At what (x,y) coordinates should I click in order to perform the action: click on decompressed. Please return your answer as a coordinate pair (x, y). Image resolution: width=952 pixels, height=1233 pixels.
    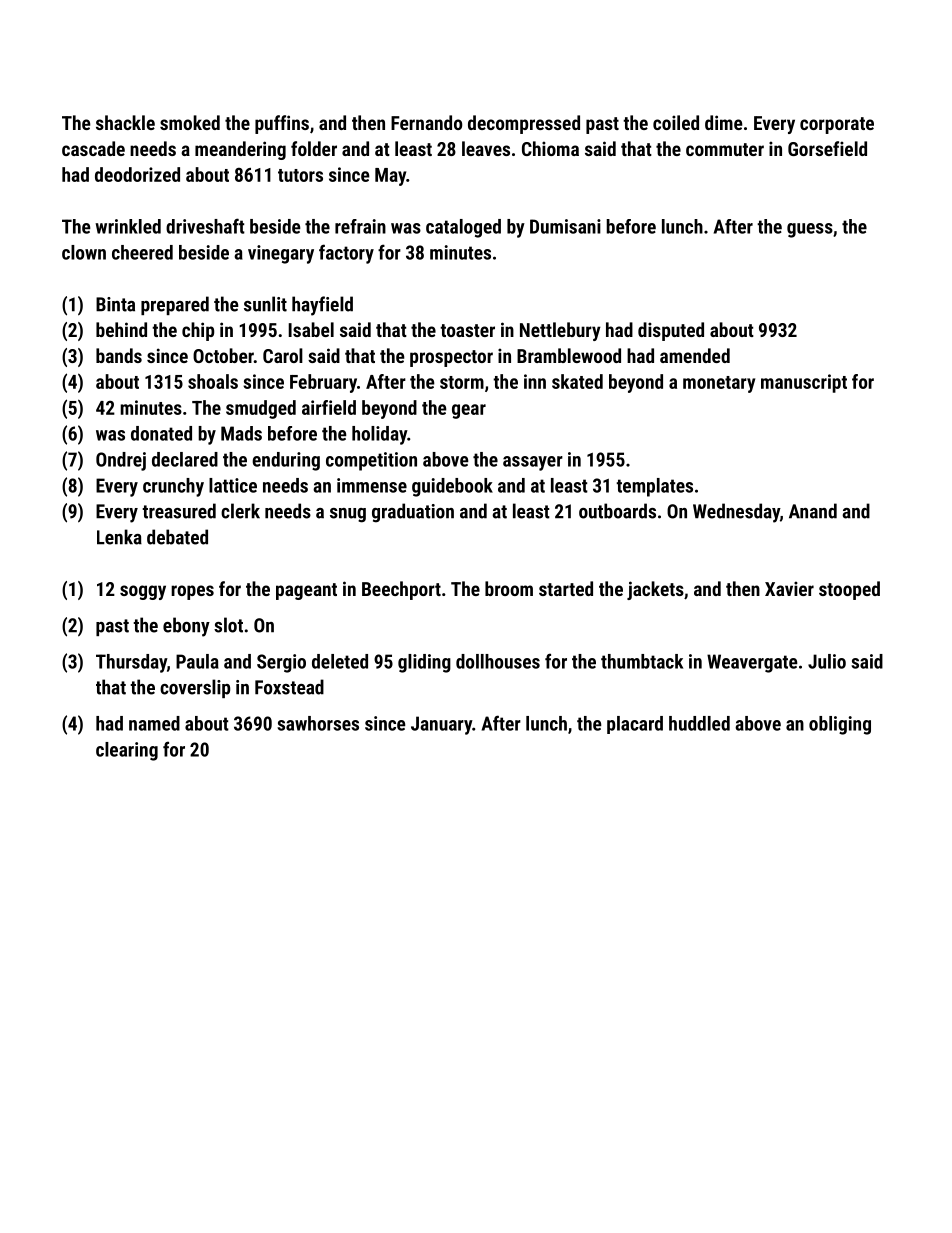
    Looking at the image, I should click on (524, 124).
